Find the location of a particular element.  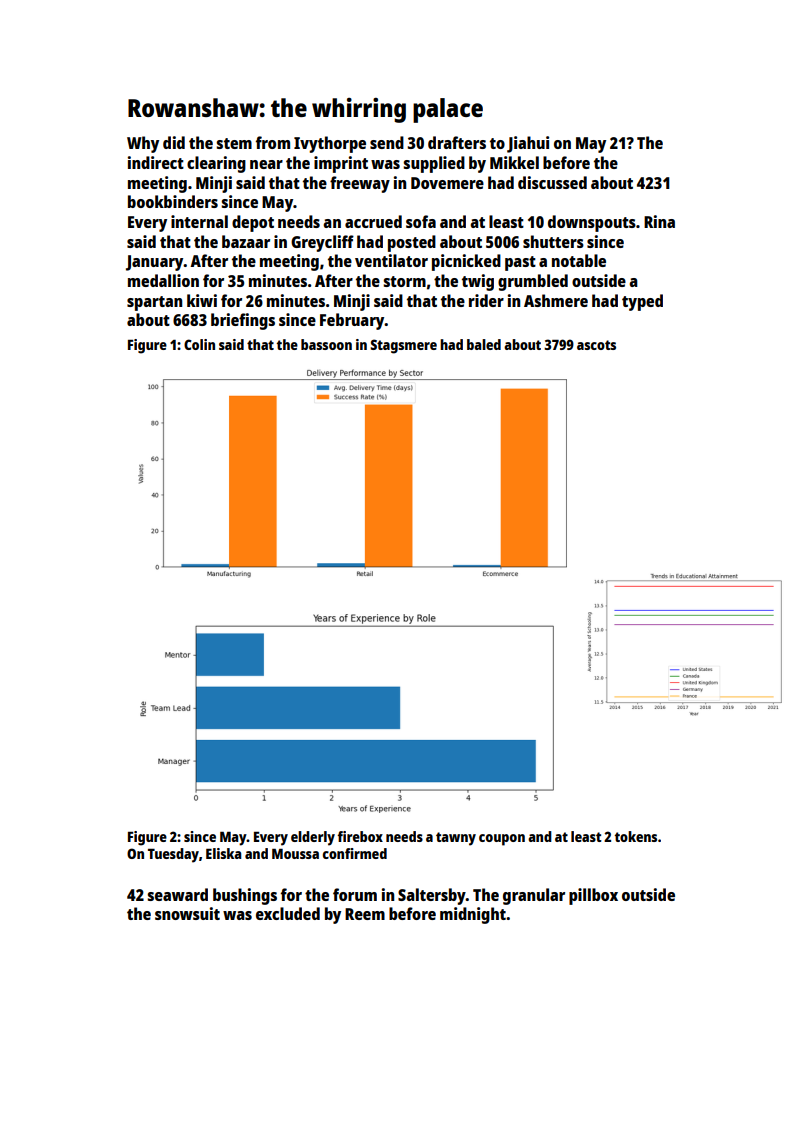

Mikkel is located at coordinates (514, 162).
